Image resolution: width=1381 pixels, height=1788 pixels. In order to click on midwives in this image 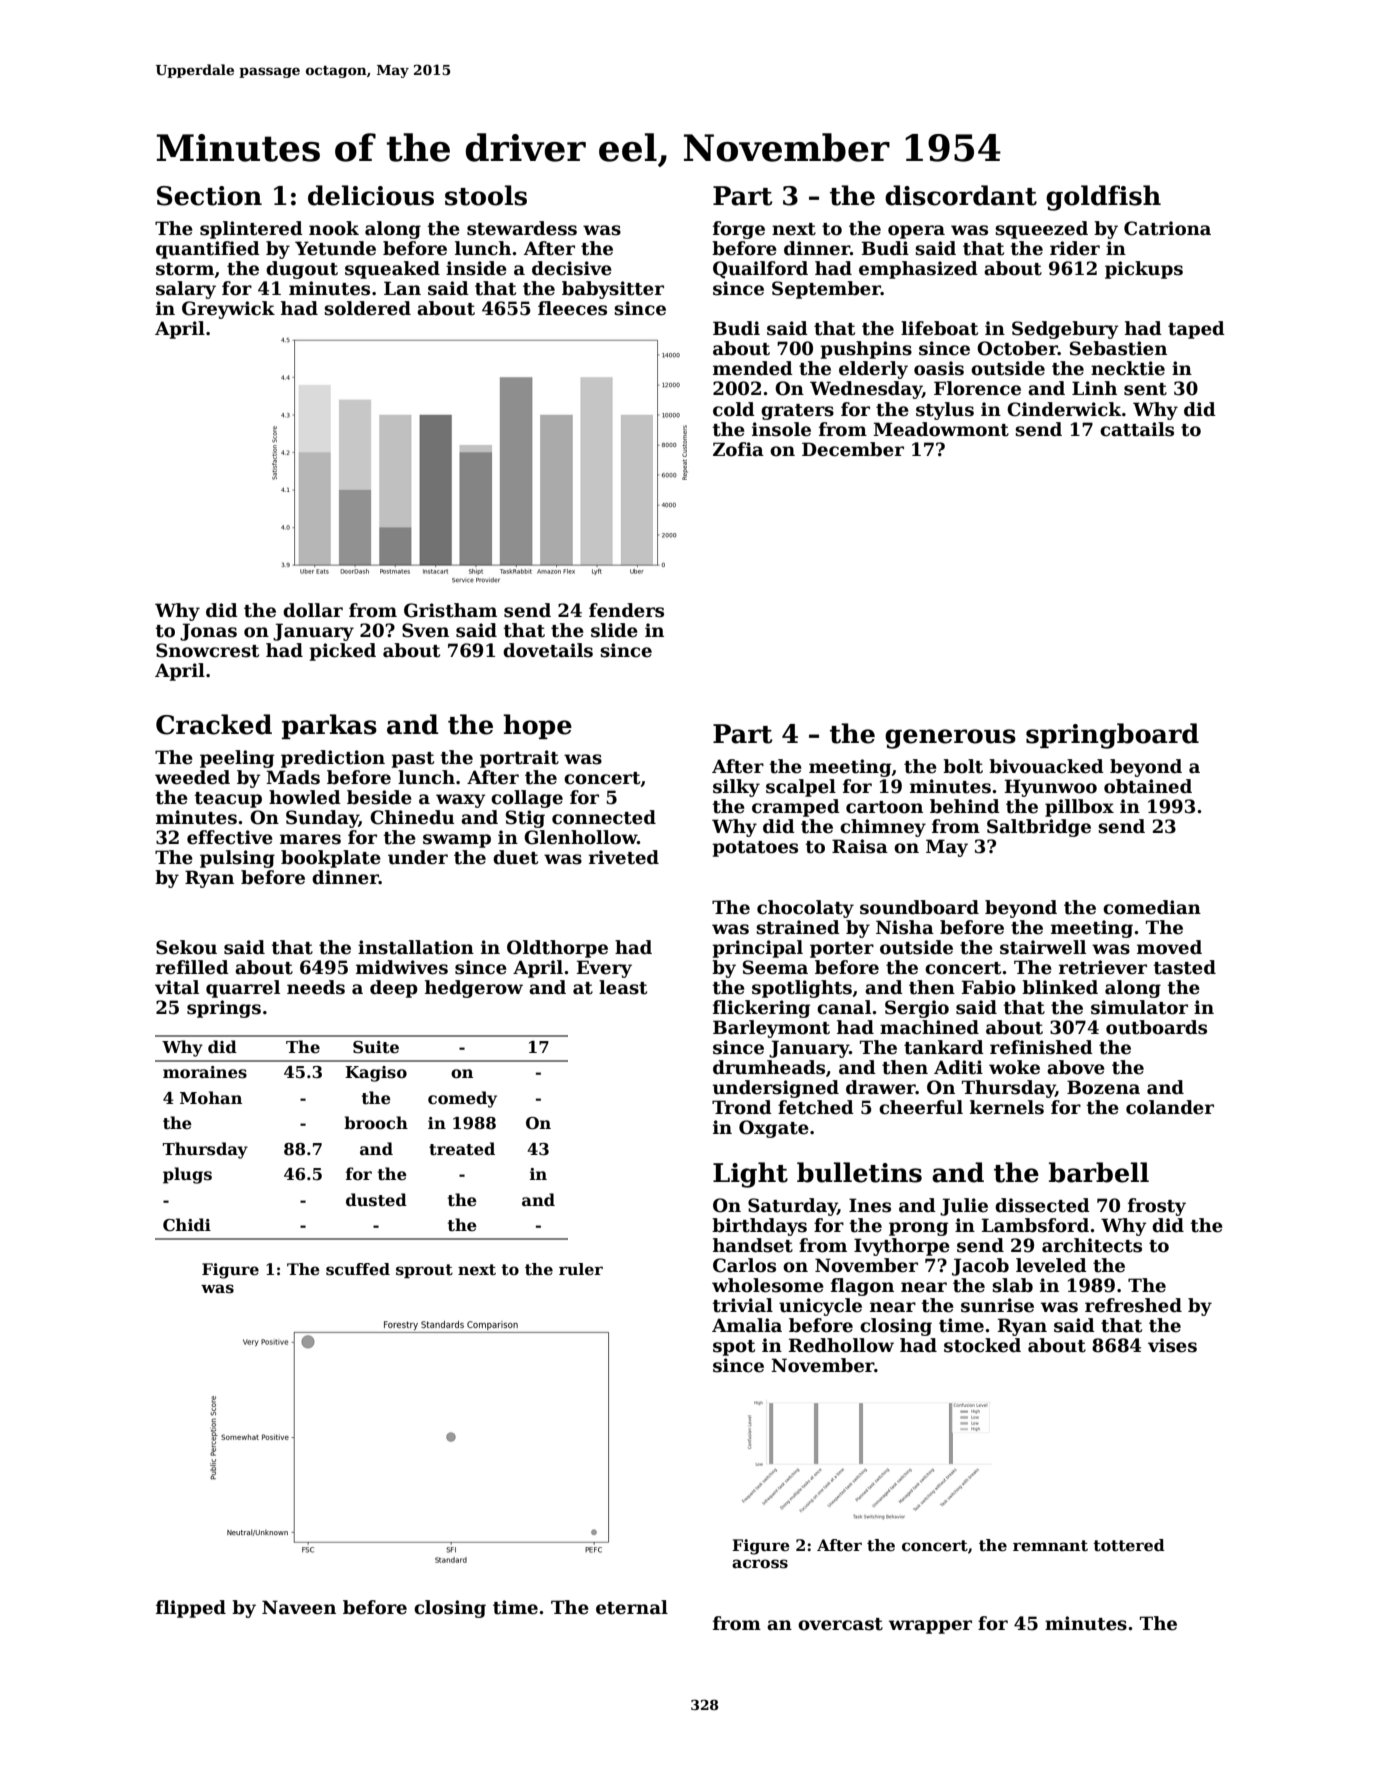, I will do `click(402, 967)`.
